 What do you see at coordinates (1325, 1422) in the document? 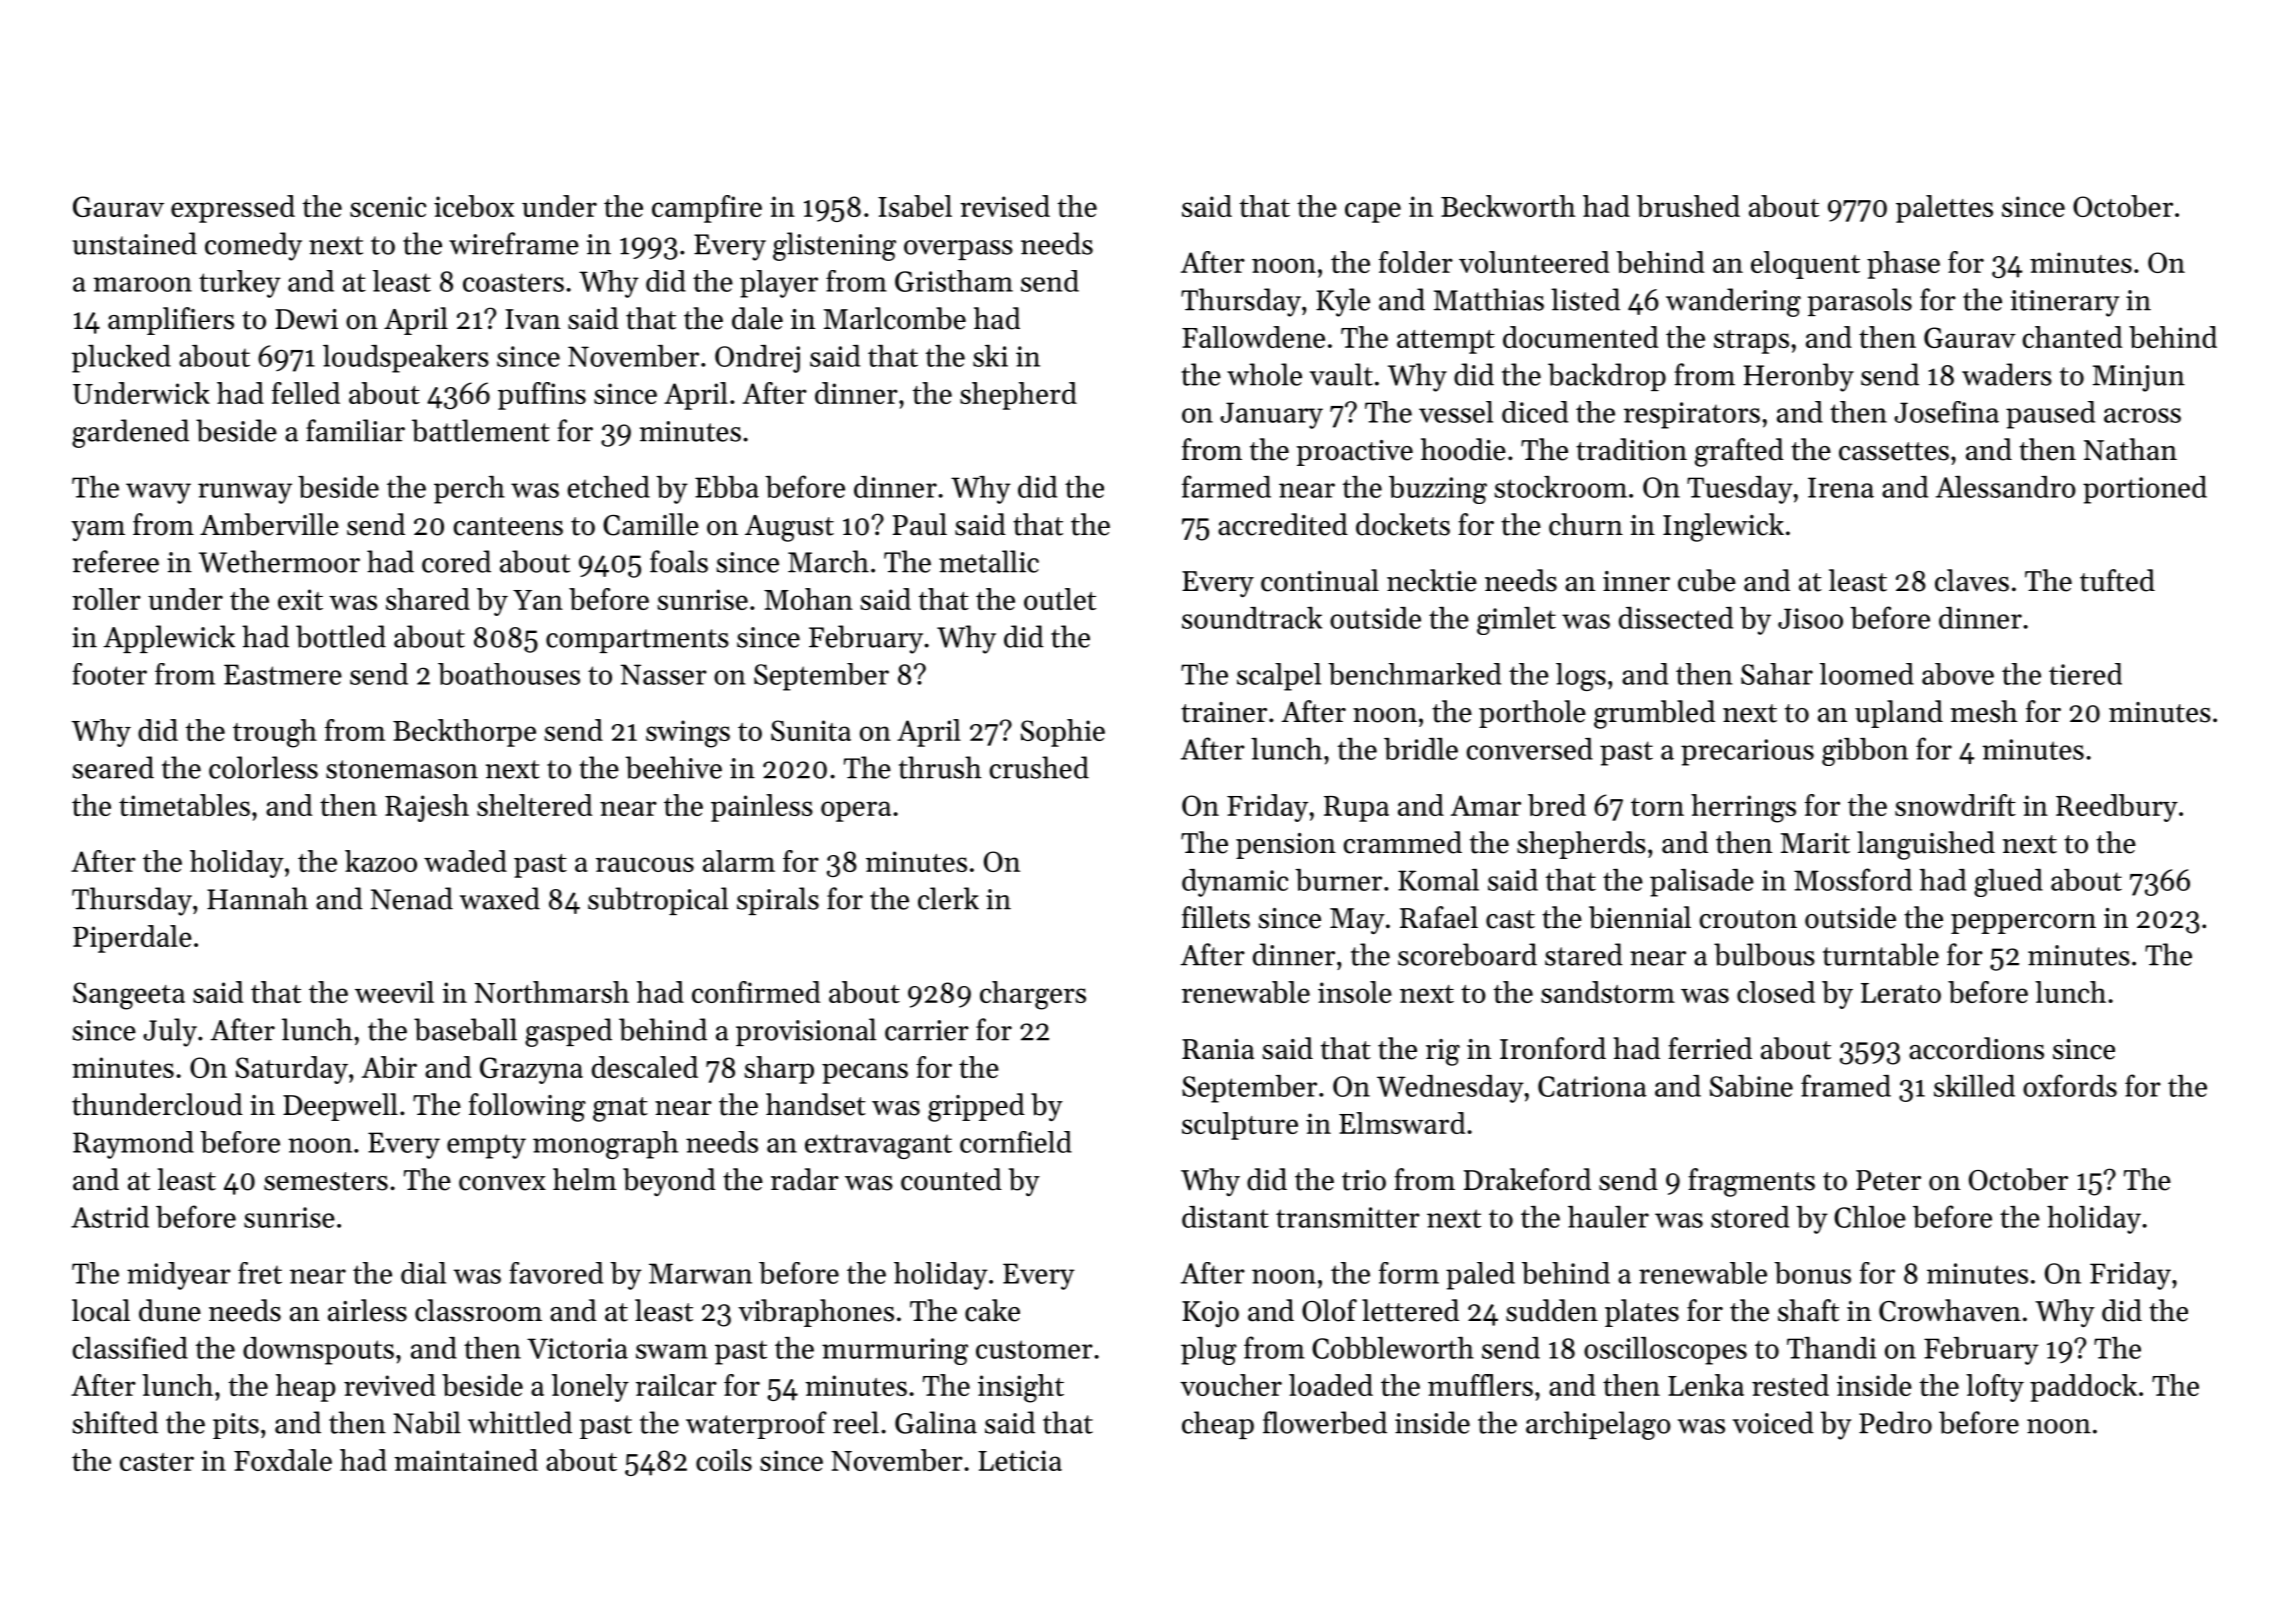
I see `flowerbed` at bounding box center [1325, 1422].
